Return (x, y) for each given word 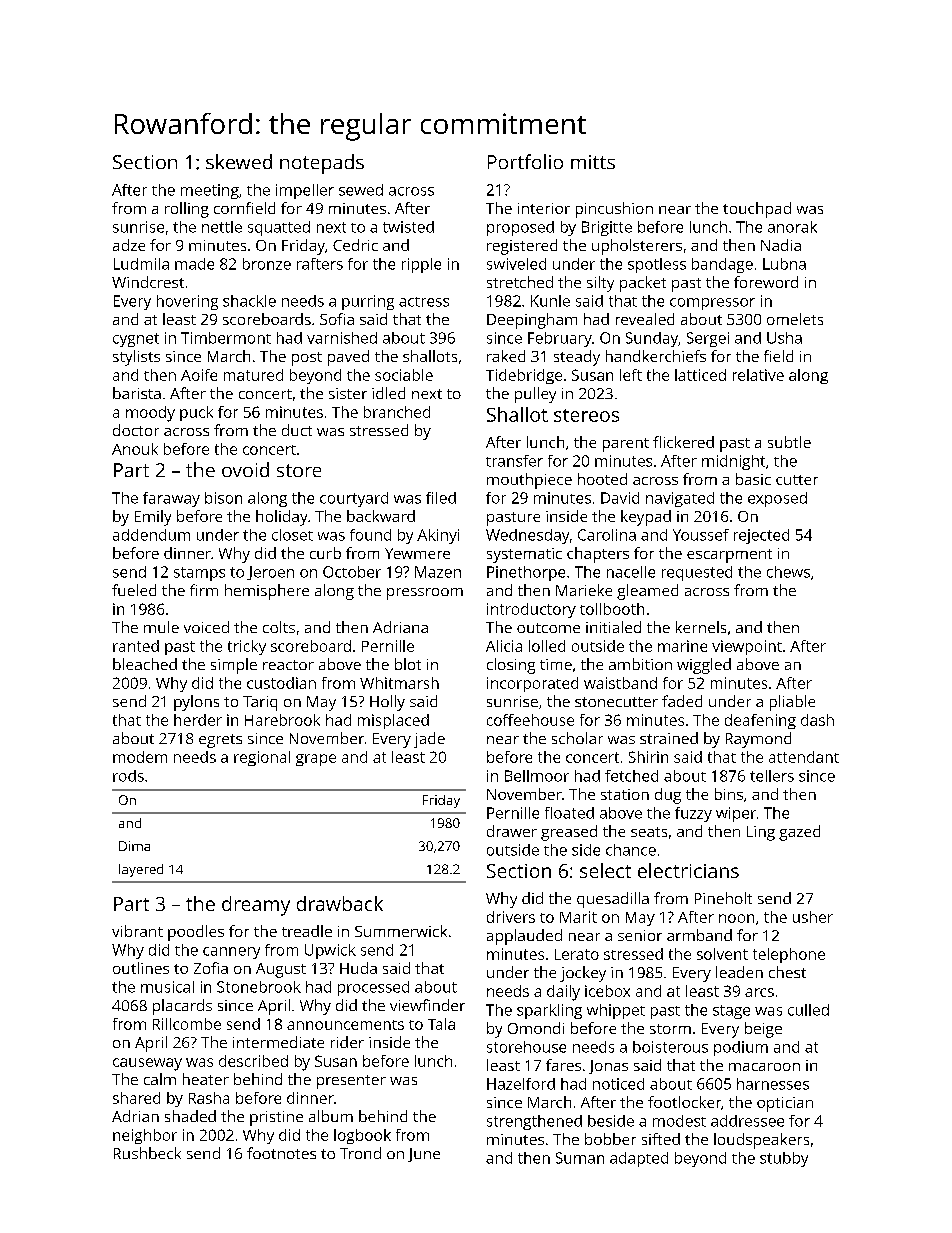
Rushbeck (147, 1153)
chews (788, 572)
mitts (593, 162)
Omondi (536, 1028)
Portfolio (525, 161)
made (194, 264)
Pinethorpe (526, 573)
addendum (151, 535)
